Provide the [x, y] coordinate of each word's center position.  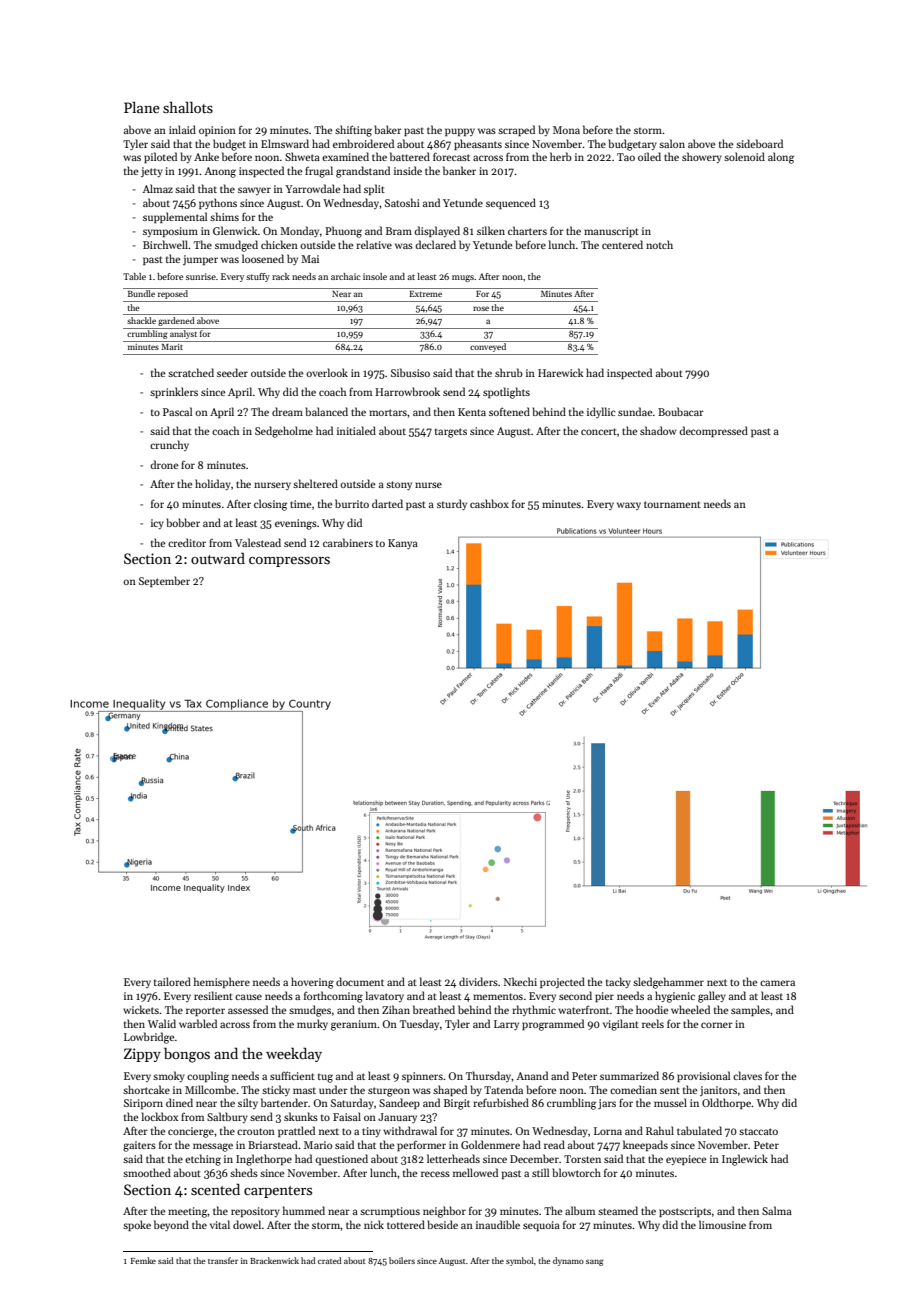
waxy [629, 506]
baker [388, 129]
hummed [304, 1210]
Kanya [403, 544]
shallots [188, 107]
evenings [296, 524]
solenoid [744, 156]
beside [442, 1224]
